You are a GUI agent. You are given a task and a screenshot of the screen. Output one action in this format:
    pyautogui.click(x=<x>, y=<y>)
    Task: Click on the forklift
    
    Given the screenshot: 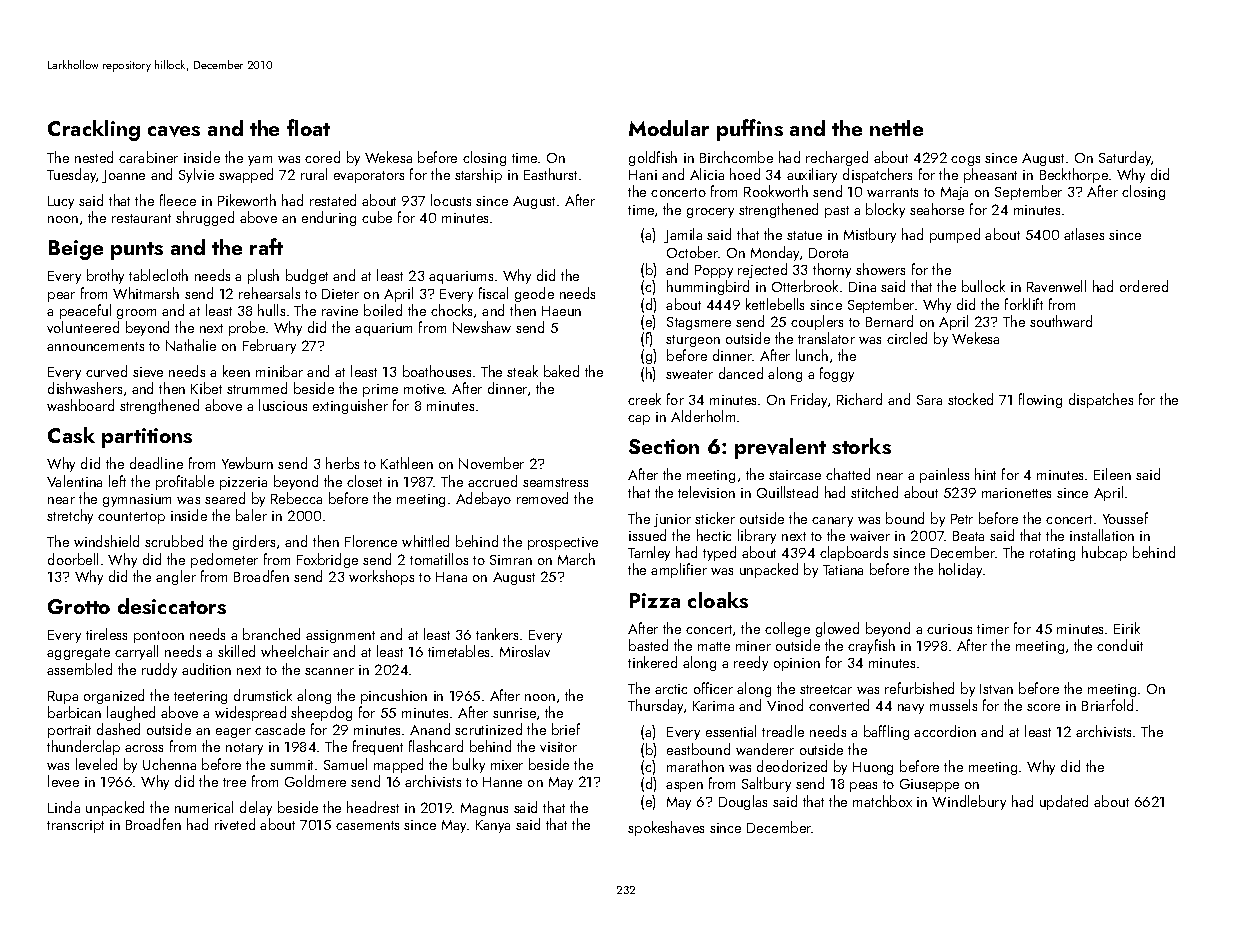 What is the action you would take?
    pyautogui.click(x=1024, y=304)
